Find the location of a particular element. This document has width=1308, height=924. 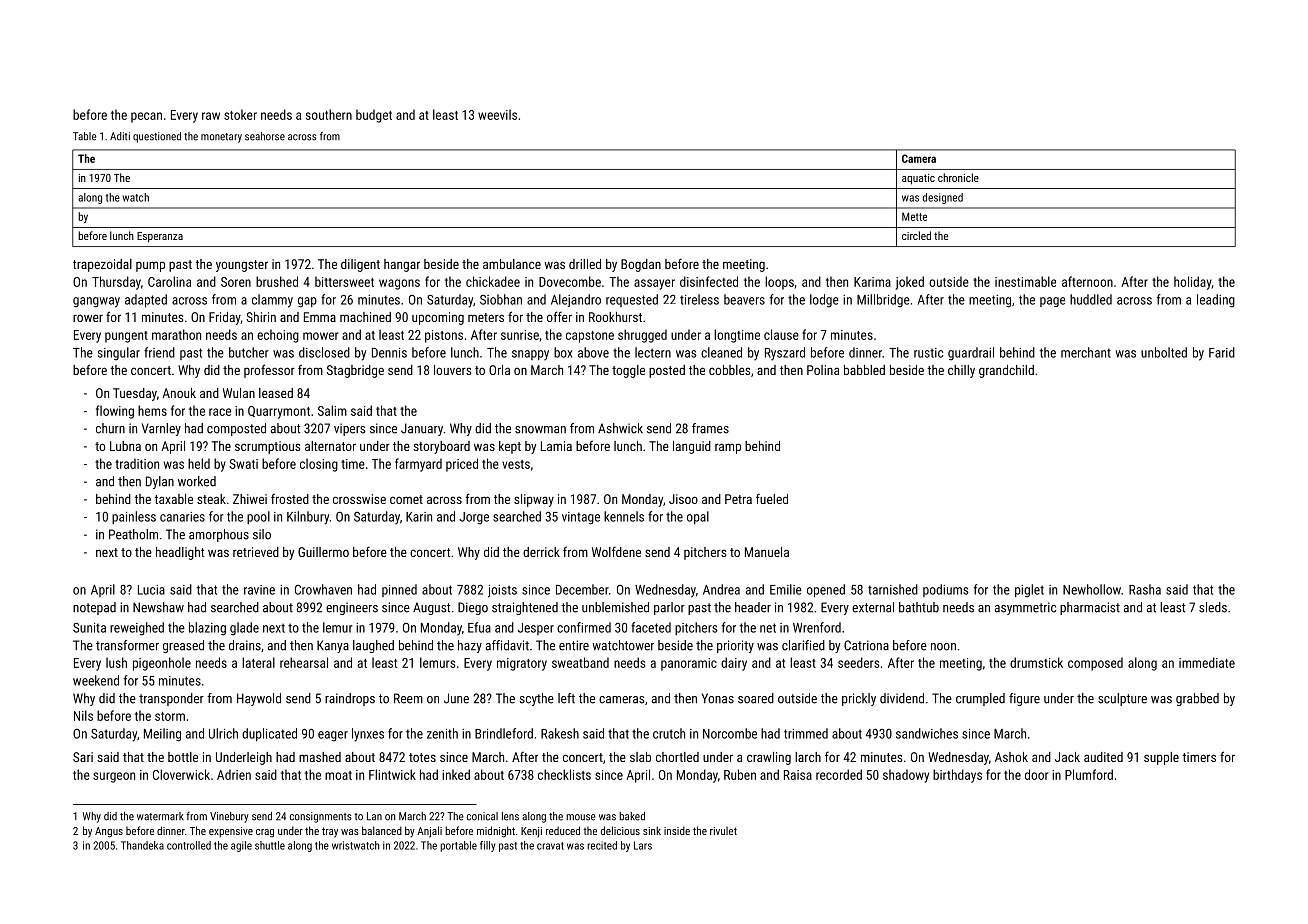

pistons is located at coordinates (444, 336).
